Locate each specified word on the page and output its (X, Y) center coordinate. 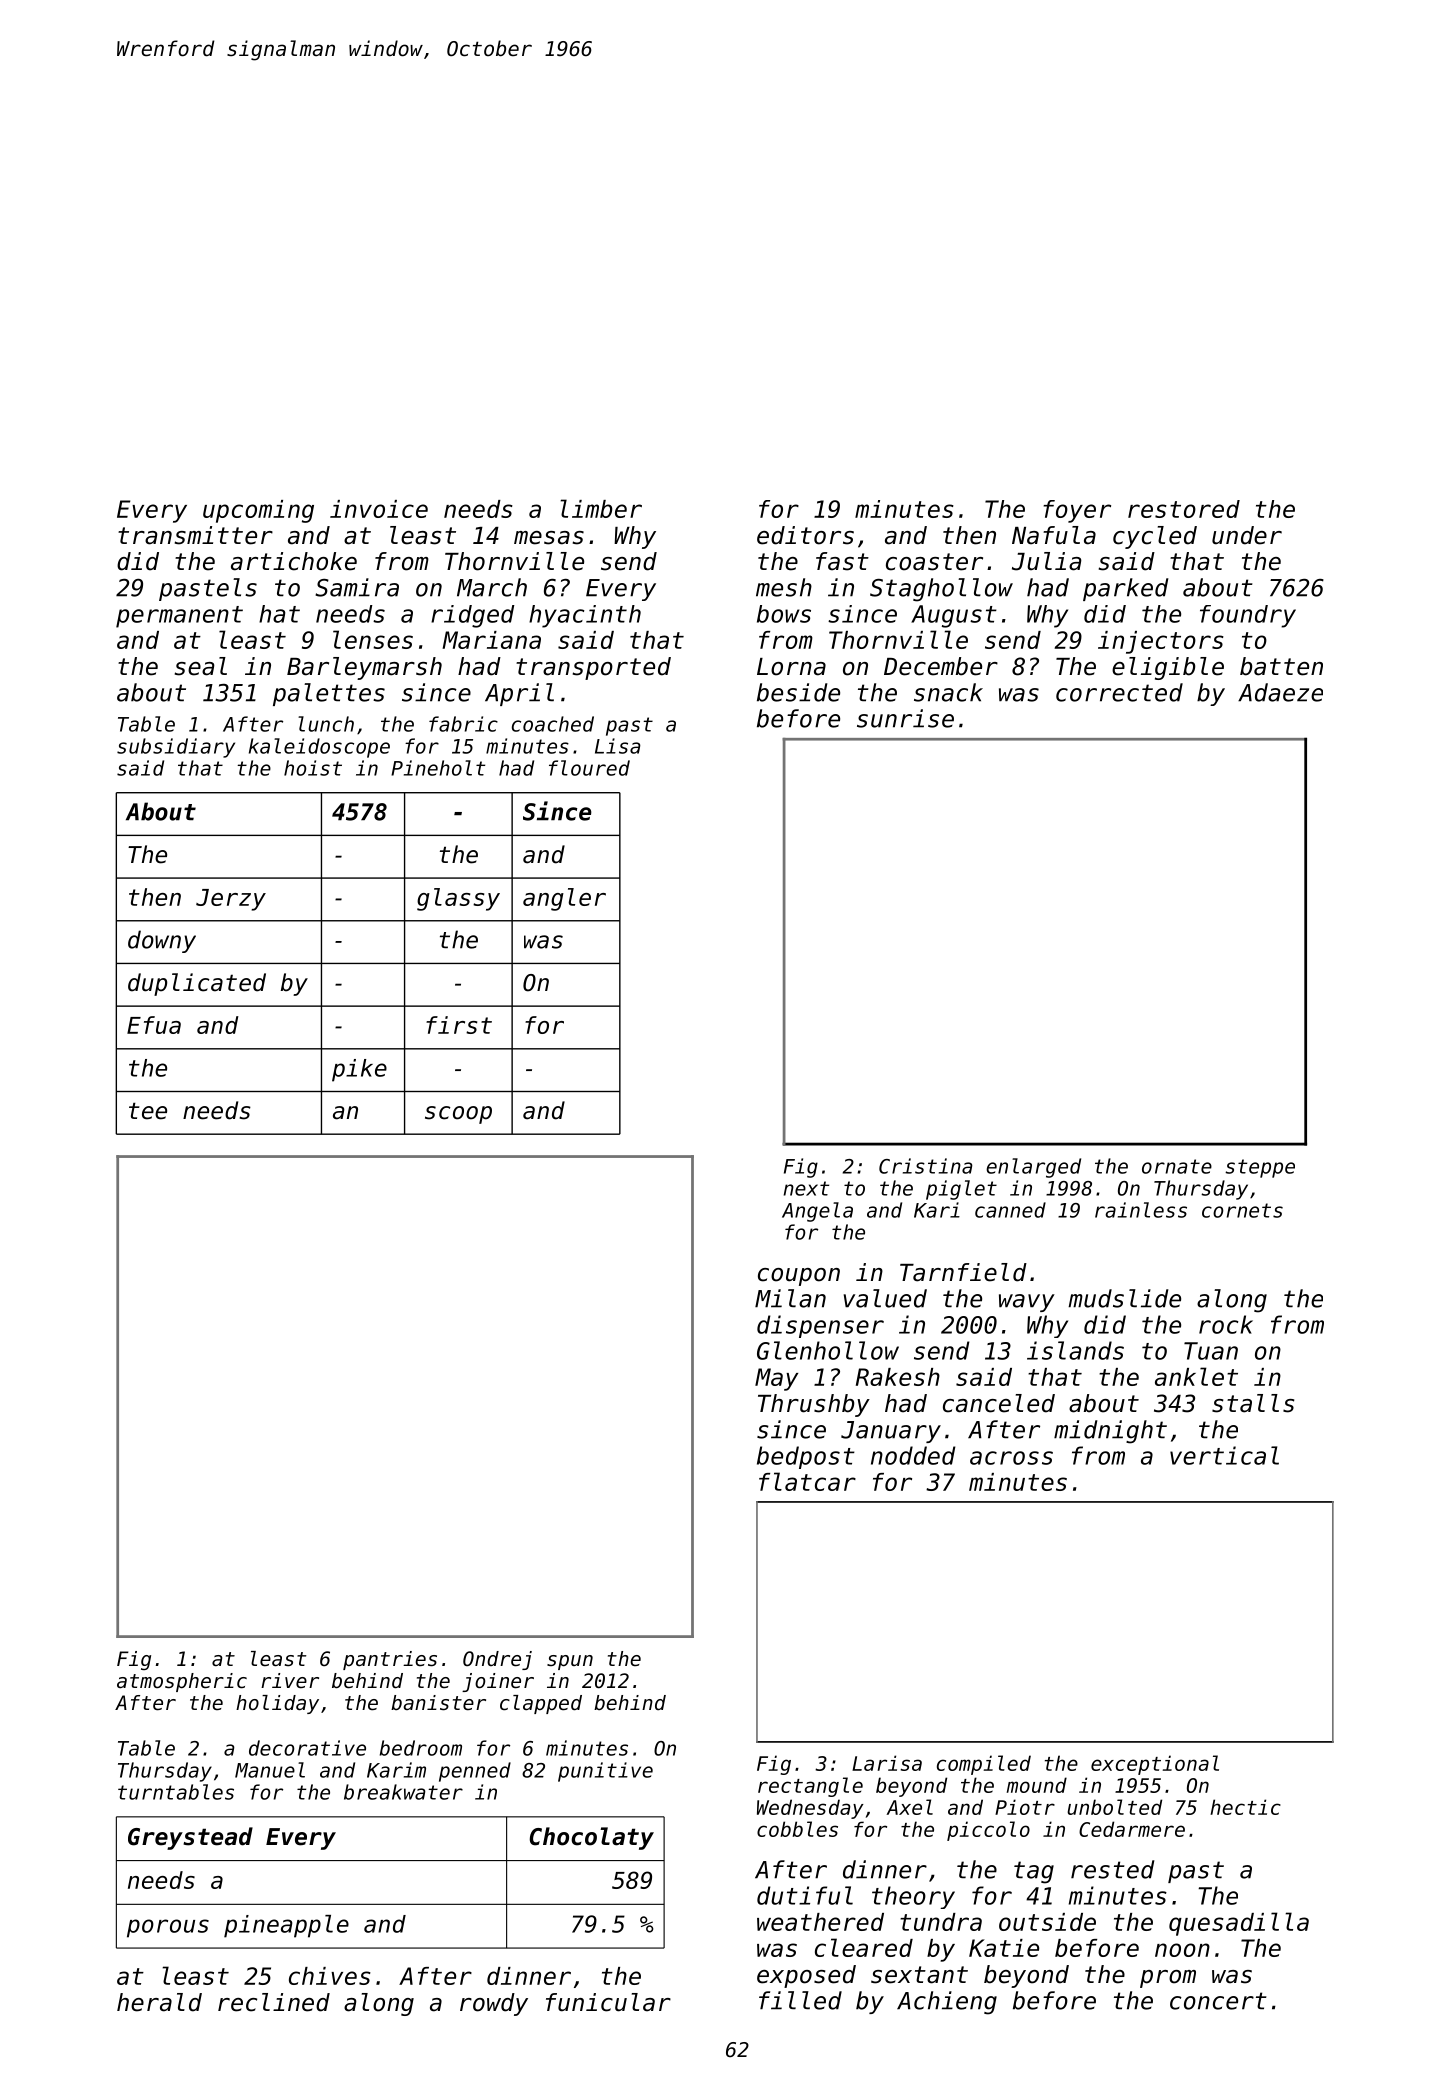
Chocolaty (592, 1838)
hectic (1245, 1807)
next (806, 1188)
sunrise (905, 718)
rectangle (810, 1787)
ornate (1177, 1166)
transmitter (195, 535)
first (459, 1025)
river (290, 1681)
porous (168, 1928)
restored (1184, 509)
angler (564, 899)
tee (148, 1111)
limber (601, 508)
